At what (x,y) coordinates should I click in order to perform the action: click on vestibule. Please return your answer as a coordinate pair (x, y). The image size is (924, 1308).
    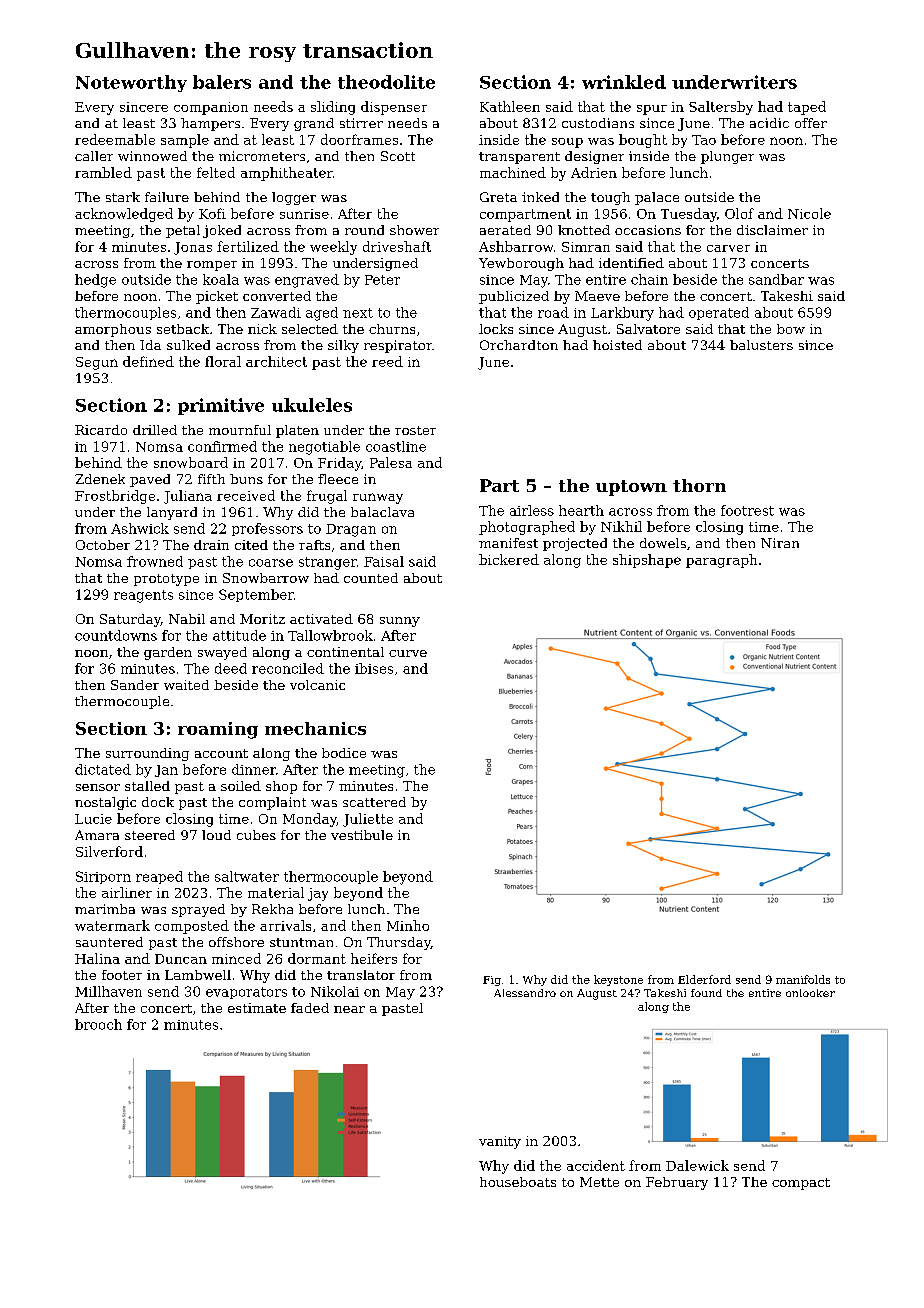
    Looking at the image, I should click on (362, 835).
